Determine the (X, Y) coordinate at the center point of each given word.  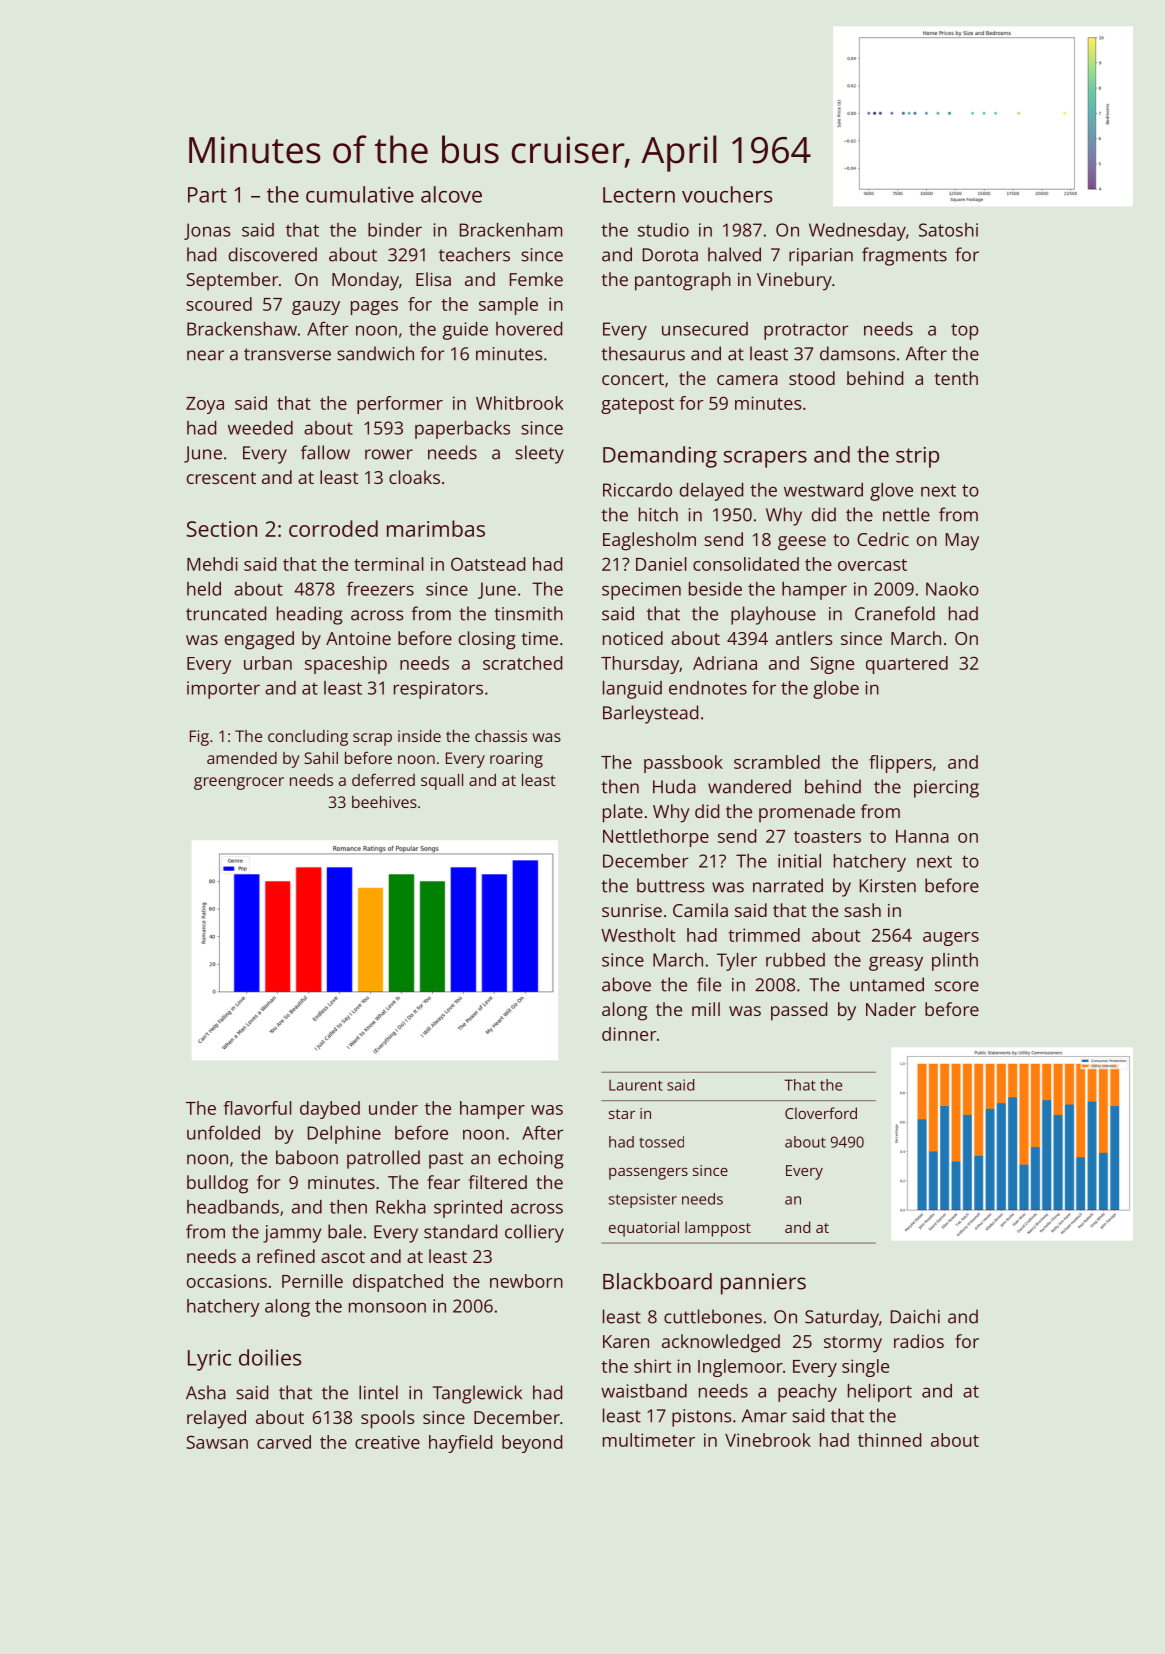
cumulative (360, 194)
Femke (536, 279)
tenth (956, 378)
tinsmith (528, 613)
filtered (498, 1182)
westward (823, 490)
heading (310, 615)
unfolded (223, 1132)
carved (284, 1442)
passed (799, 1011)
